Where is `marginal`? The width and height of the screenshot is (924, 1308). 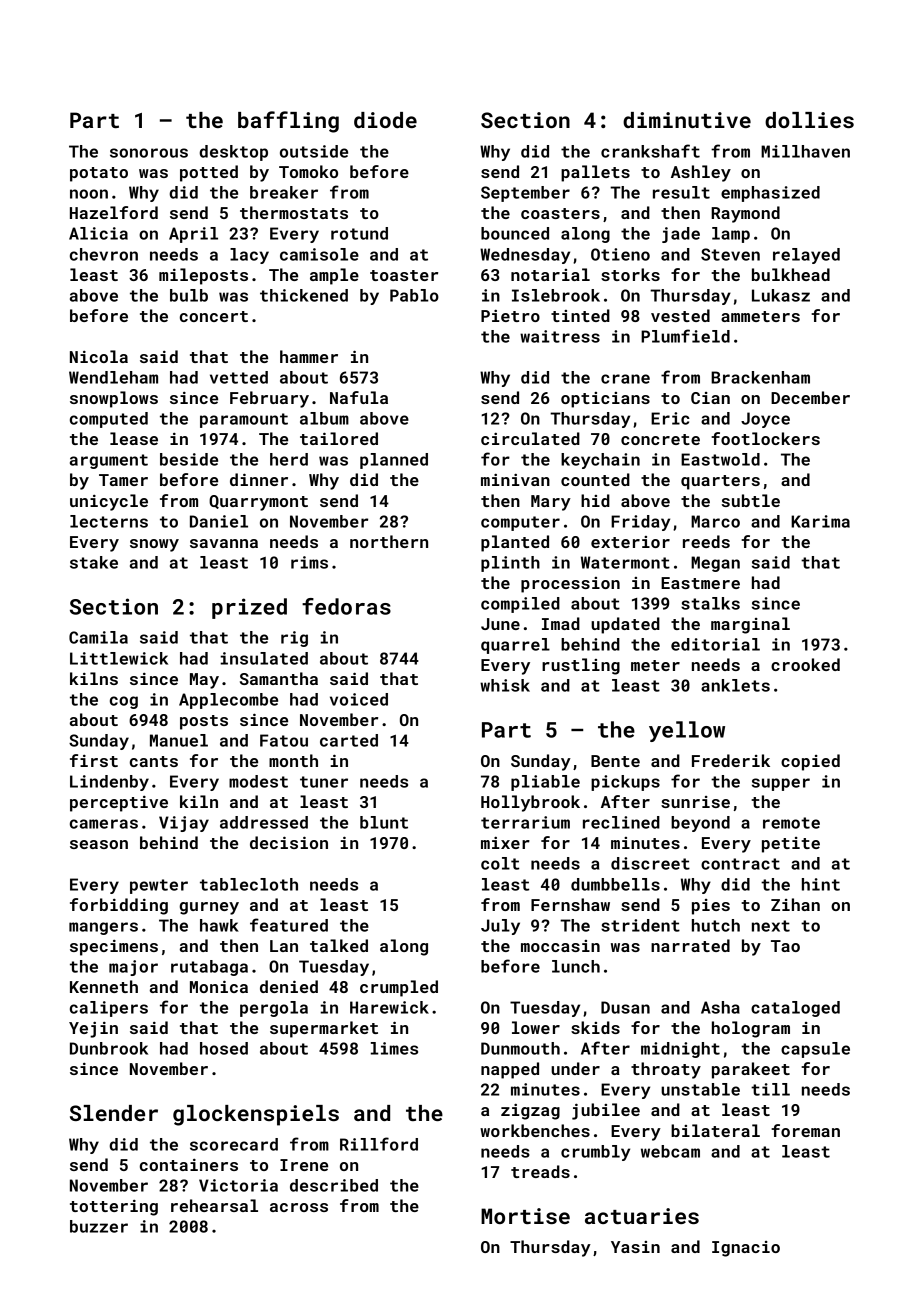 marginal is located at coordinates (750, 625).
